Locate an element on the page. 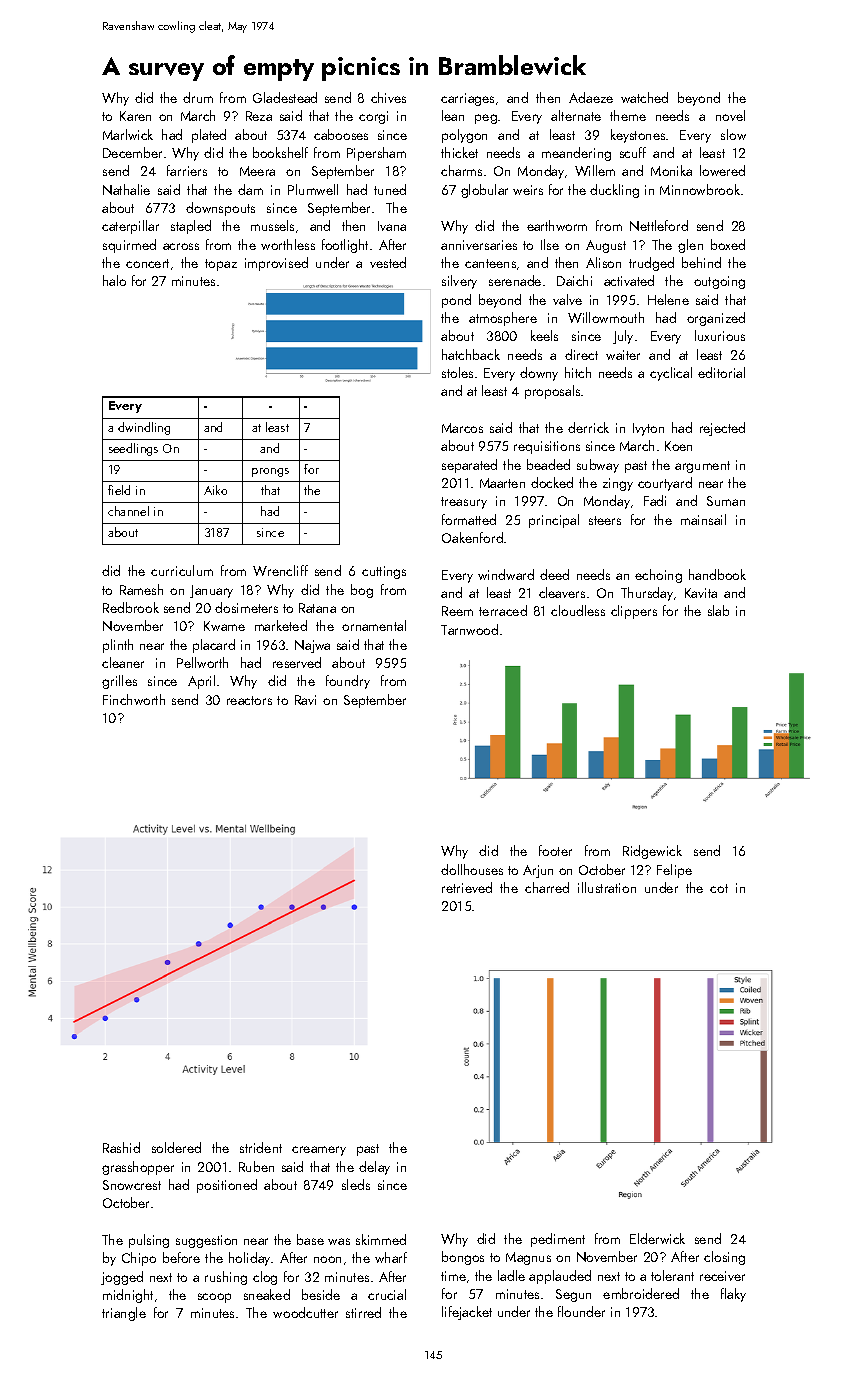  crucial is located at coordinates (387, 1294).
